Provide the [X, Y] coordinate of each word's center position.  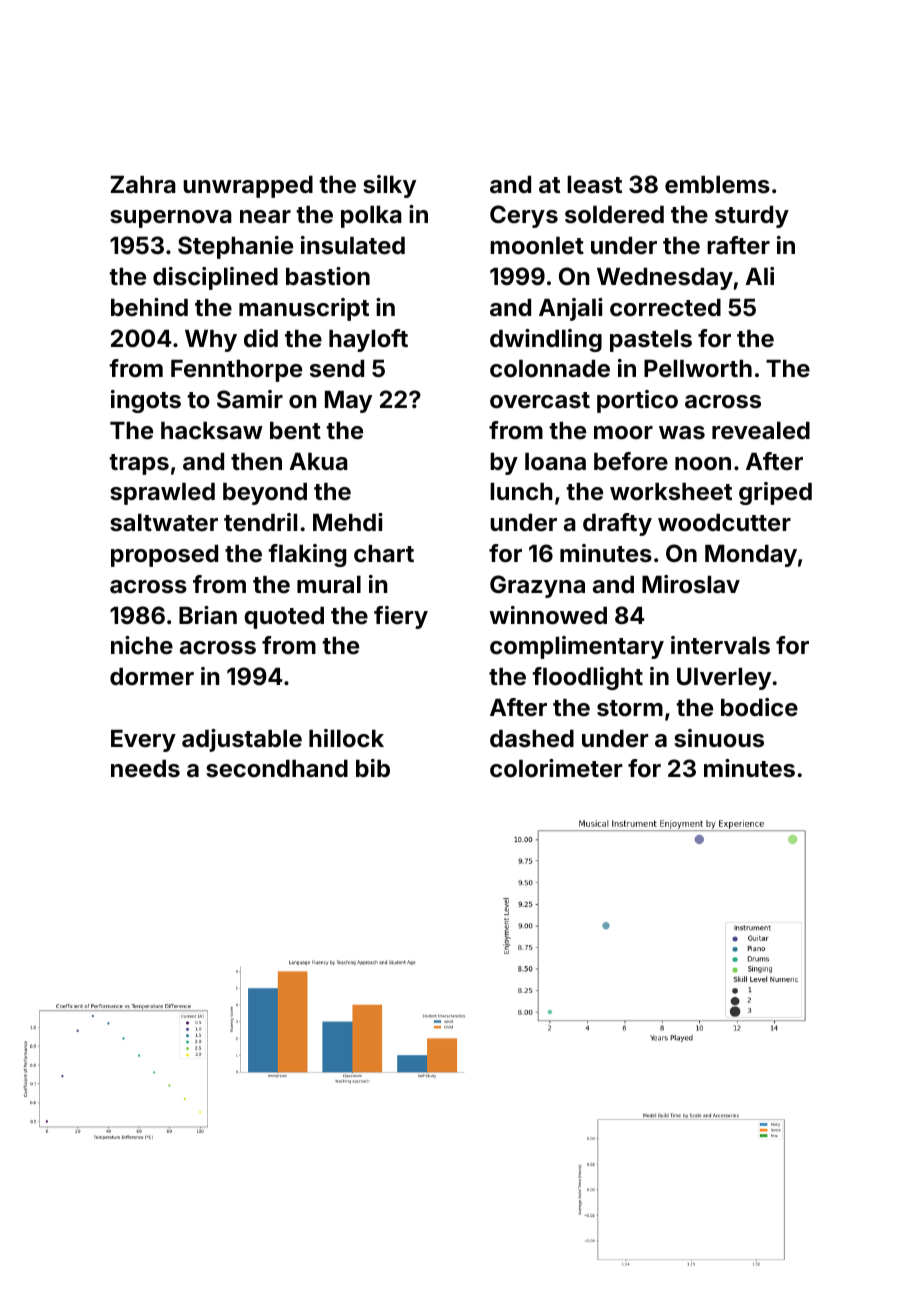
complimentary [577, 647]
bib [373, 768]
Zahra [143, 185]
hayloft [368, 340]
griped [775, 493]
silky [389, 186]
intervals [720, 645]
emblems [717, 185]
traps [139, 464]
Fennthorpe [236, 371]
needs [145, 769]
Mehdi [348, 522]
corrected [665, 308]
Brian [208, 615]
